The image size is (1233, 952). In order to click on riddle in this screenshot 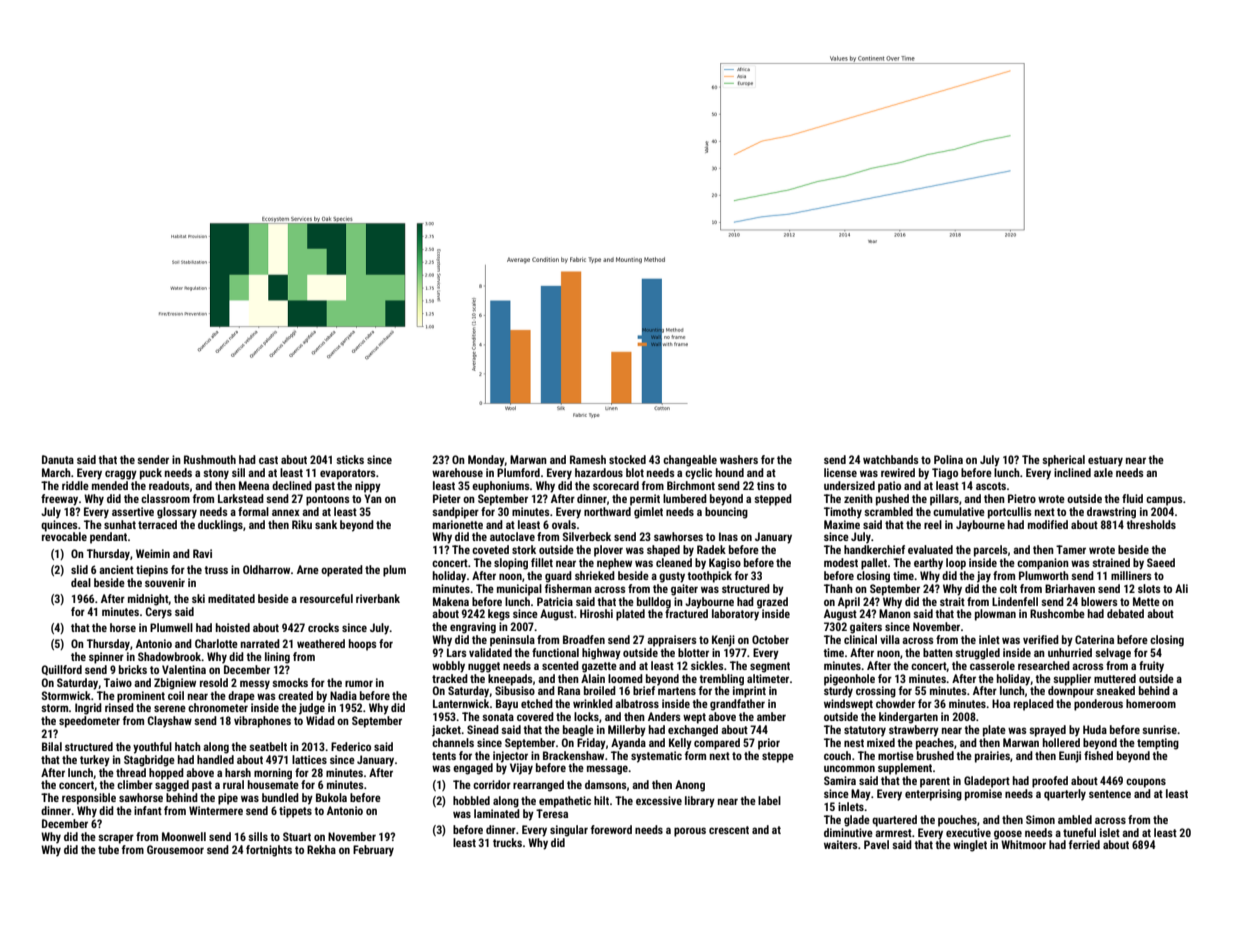, I will do `click(75, 485)`.
